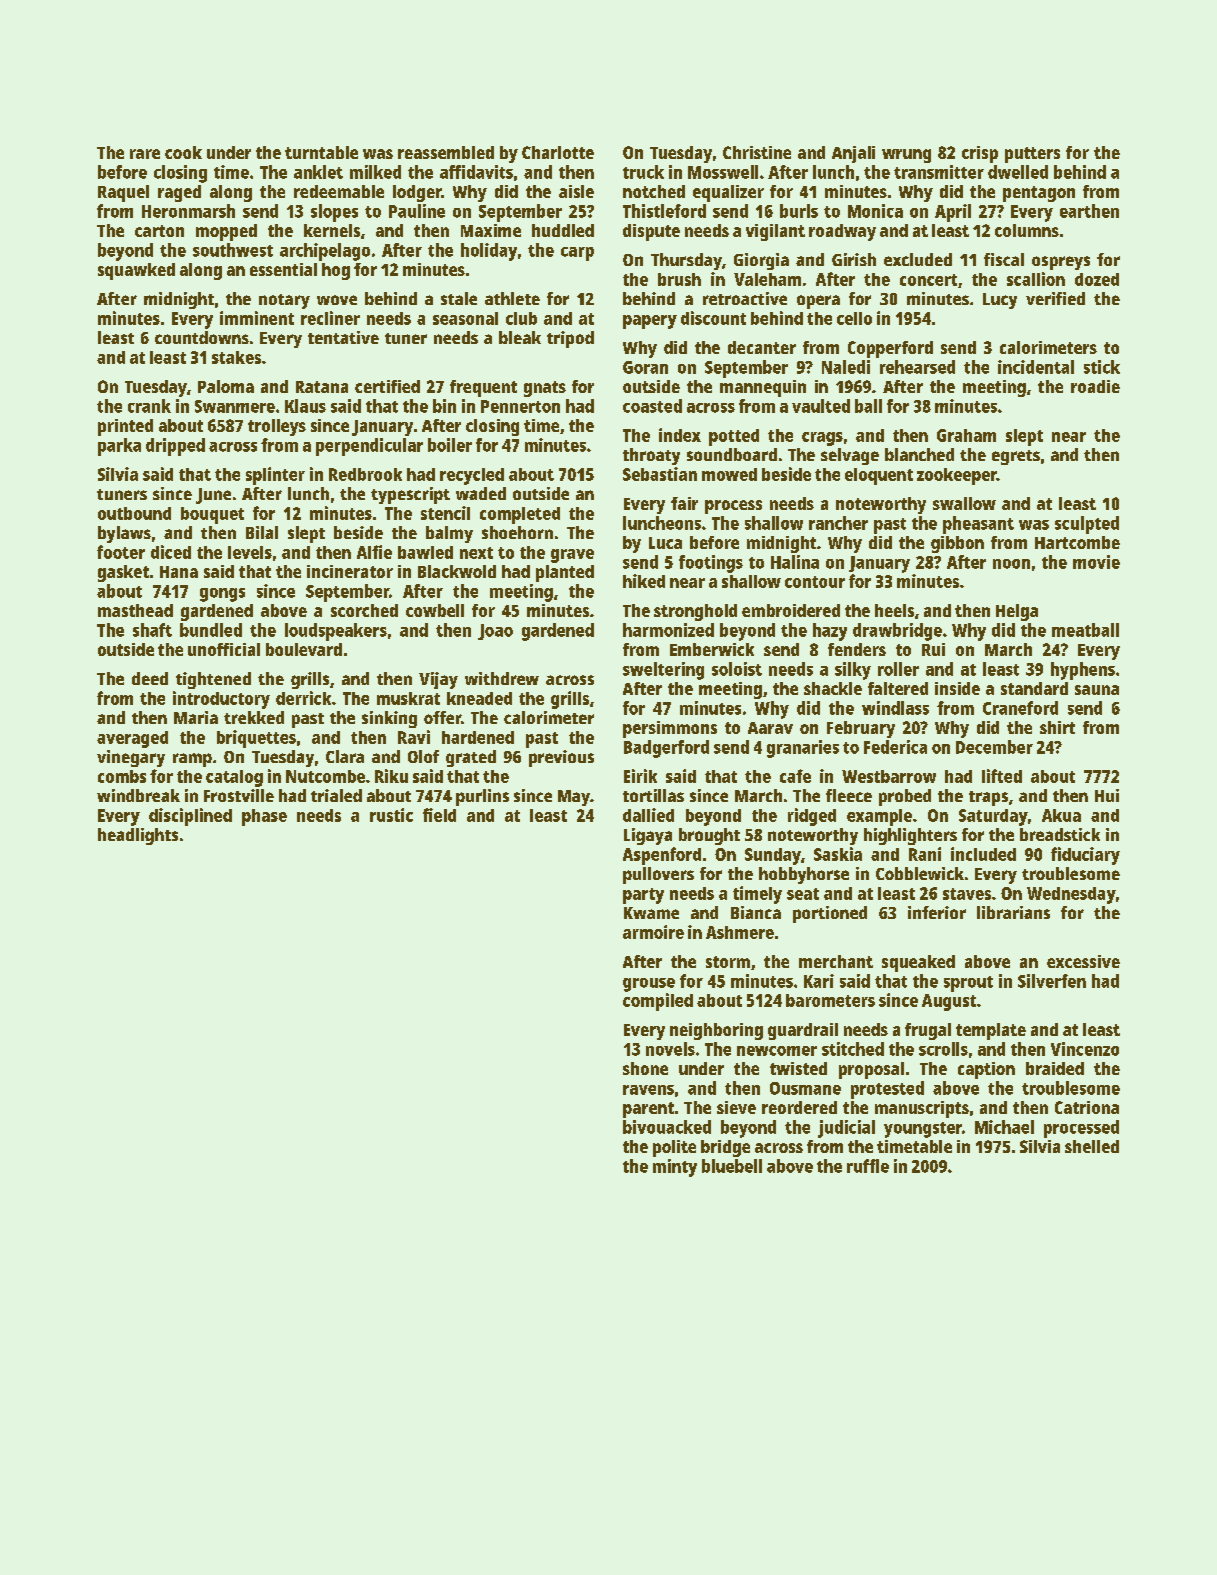 Image resolution: width=1217 pixels, height=1575 pixels. Describe the element at coordinates (576, 191) in the document. I see `aisle` at that location.
